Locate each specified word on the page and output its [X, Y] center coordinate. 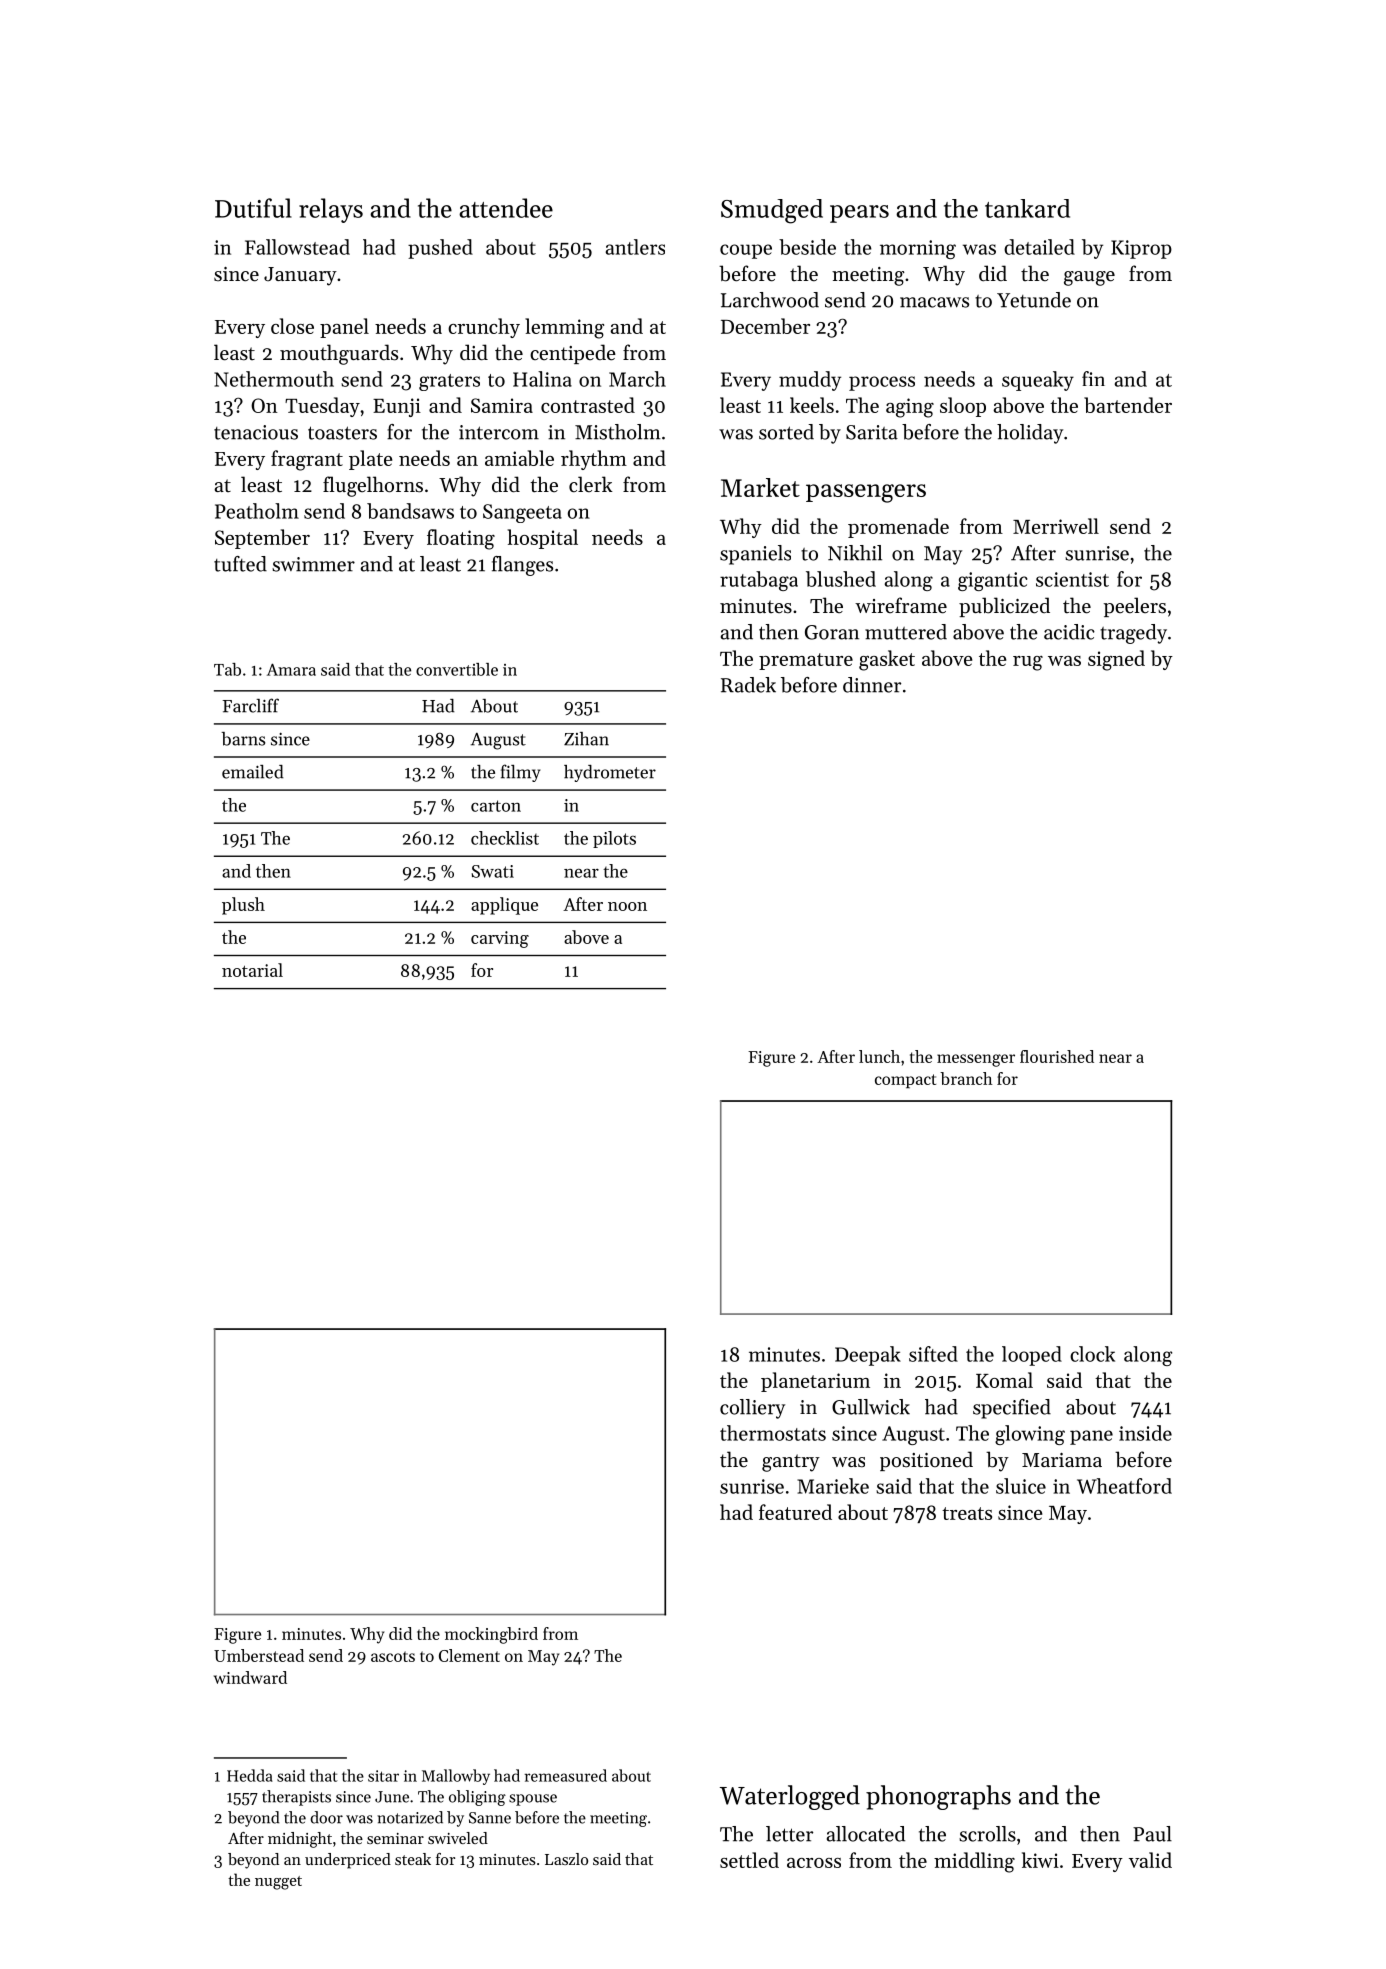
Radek [748, 685]
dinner [872, 685]
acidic [1069, 632]
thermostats [773, 1433]
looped [1032, 1356]
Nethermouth [274, 379]
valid [1150, 1860]
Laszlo [566, 1859]
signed [1116, 660]
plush [243, 906]
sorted [786, 432]
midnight [300, 1840]
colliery [752, 1409]
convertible [457, 669]
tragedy [1133, 634]
